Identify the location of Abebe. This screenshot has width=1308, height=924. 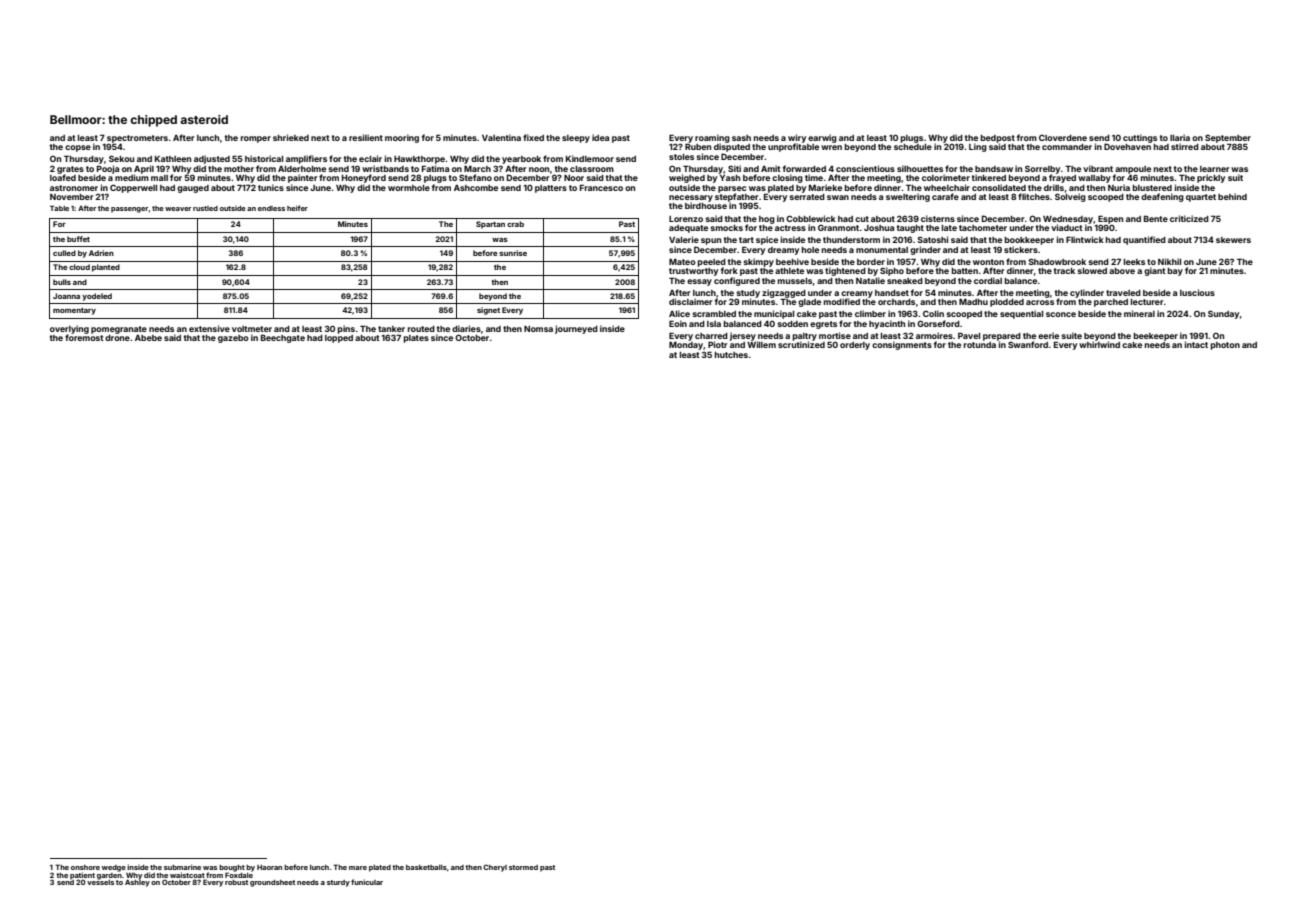
(148, 338).
